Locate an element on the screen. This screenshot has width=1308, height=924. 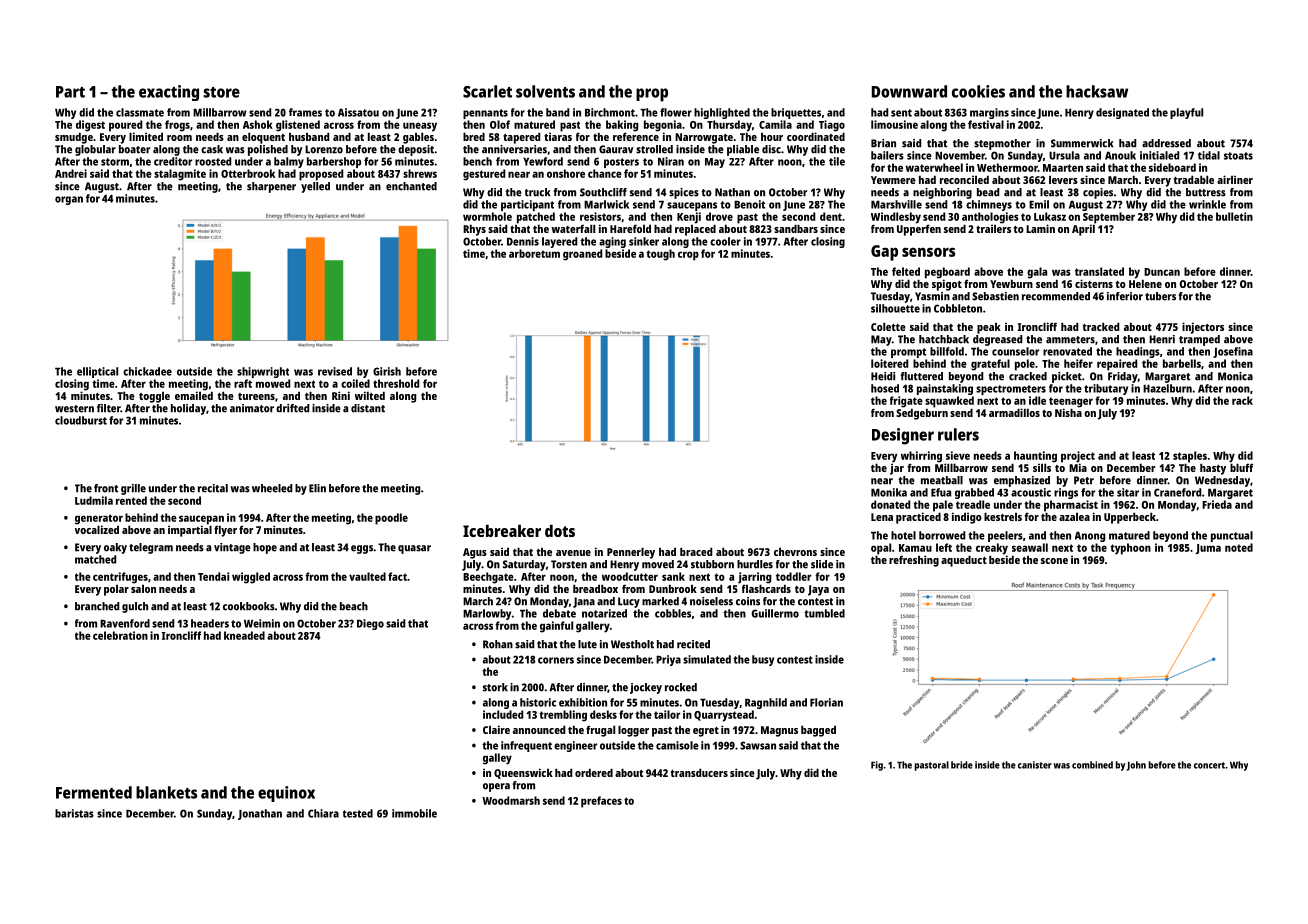
limousine is located at coordinates (894, 124).
